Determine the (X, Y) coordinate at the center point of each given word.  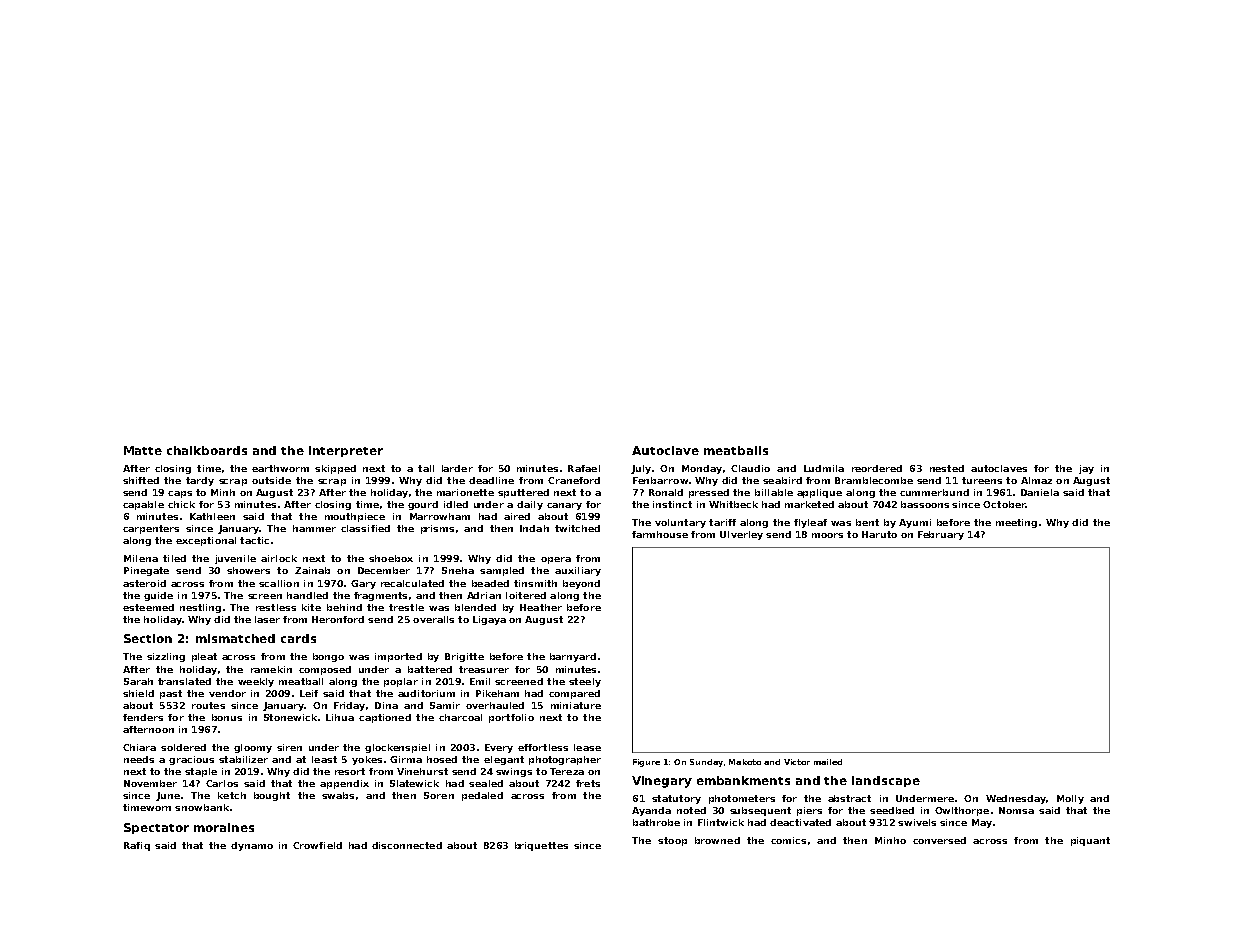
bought (272, 796)
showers (248, 570)
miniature (576, 705)
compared (574, 694)
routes (208, 705)
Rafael (584, 468)
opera (556, 560)
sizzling (166, 657)
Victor (797, 762)
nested (947, 468)
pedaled (482, 796)
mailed (828, 762)
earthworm (280, 468)
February (941, 535)
